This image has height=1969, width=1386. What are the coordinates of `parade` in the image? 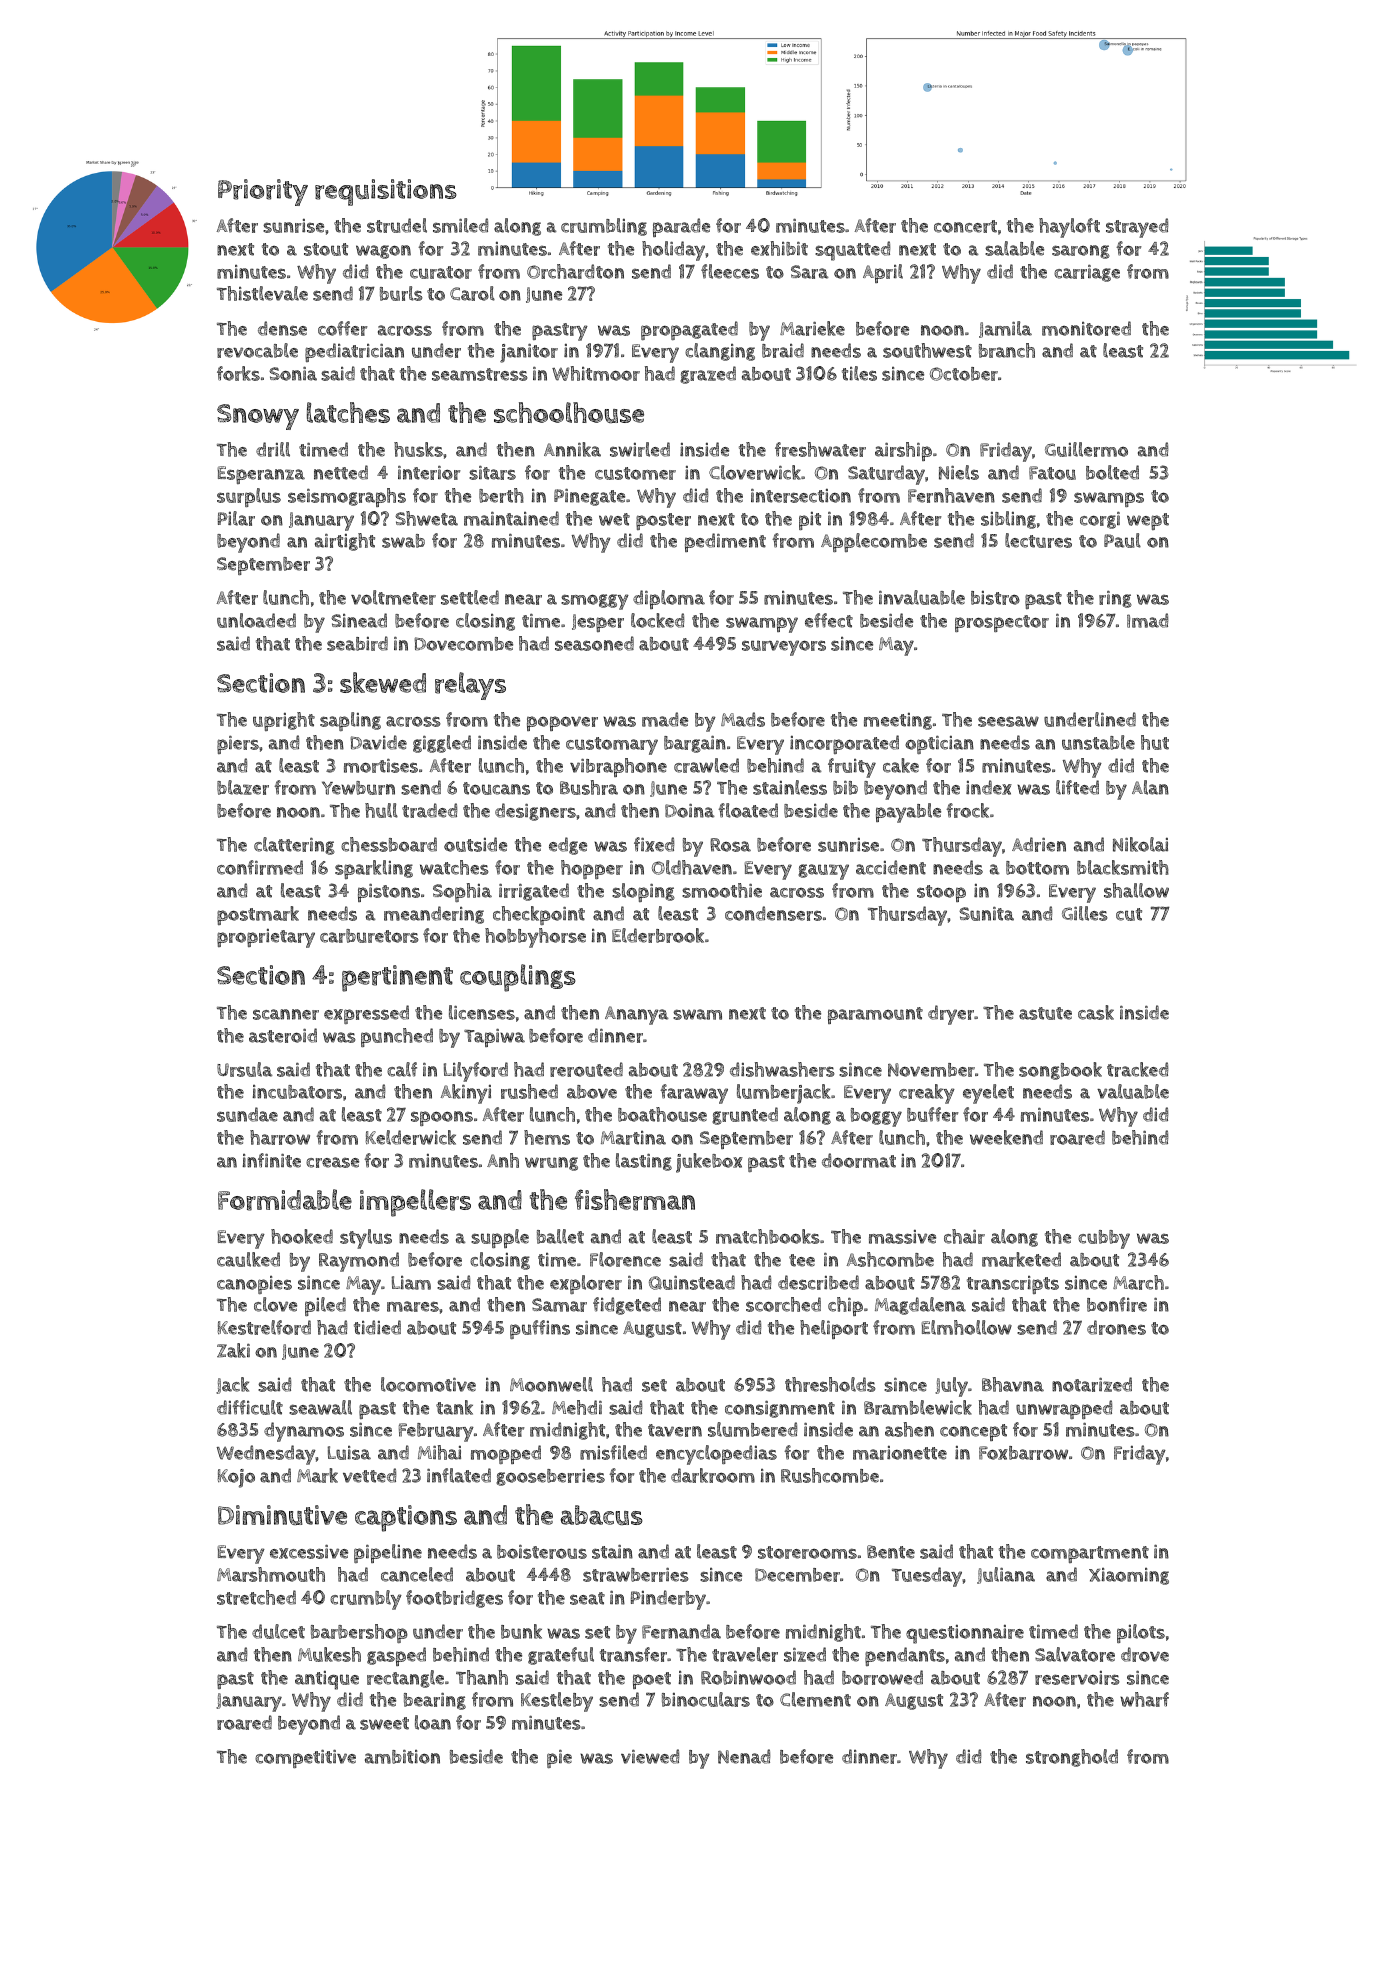 It's located at (681, 227).
